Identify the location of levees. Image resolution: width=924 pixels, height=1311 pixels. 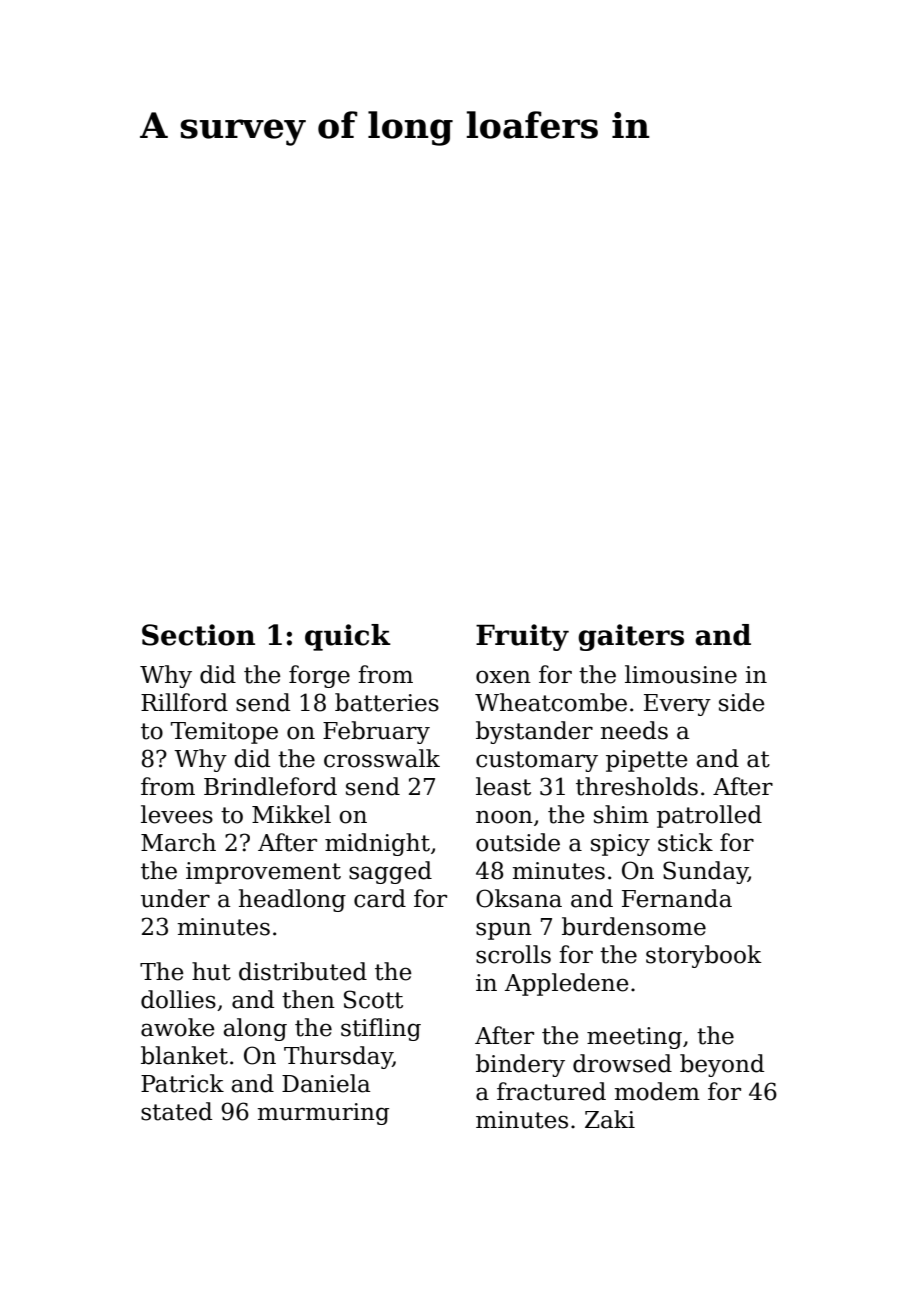
(177, 814).
